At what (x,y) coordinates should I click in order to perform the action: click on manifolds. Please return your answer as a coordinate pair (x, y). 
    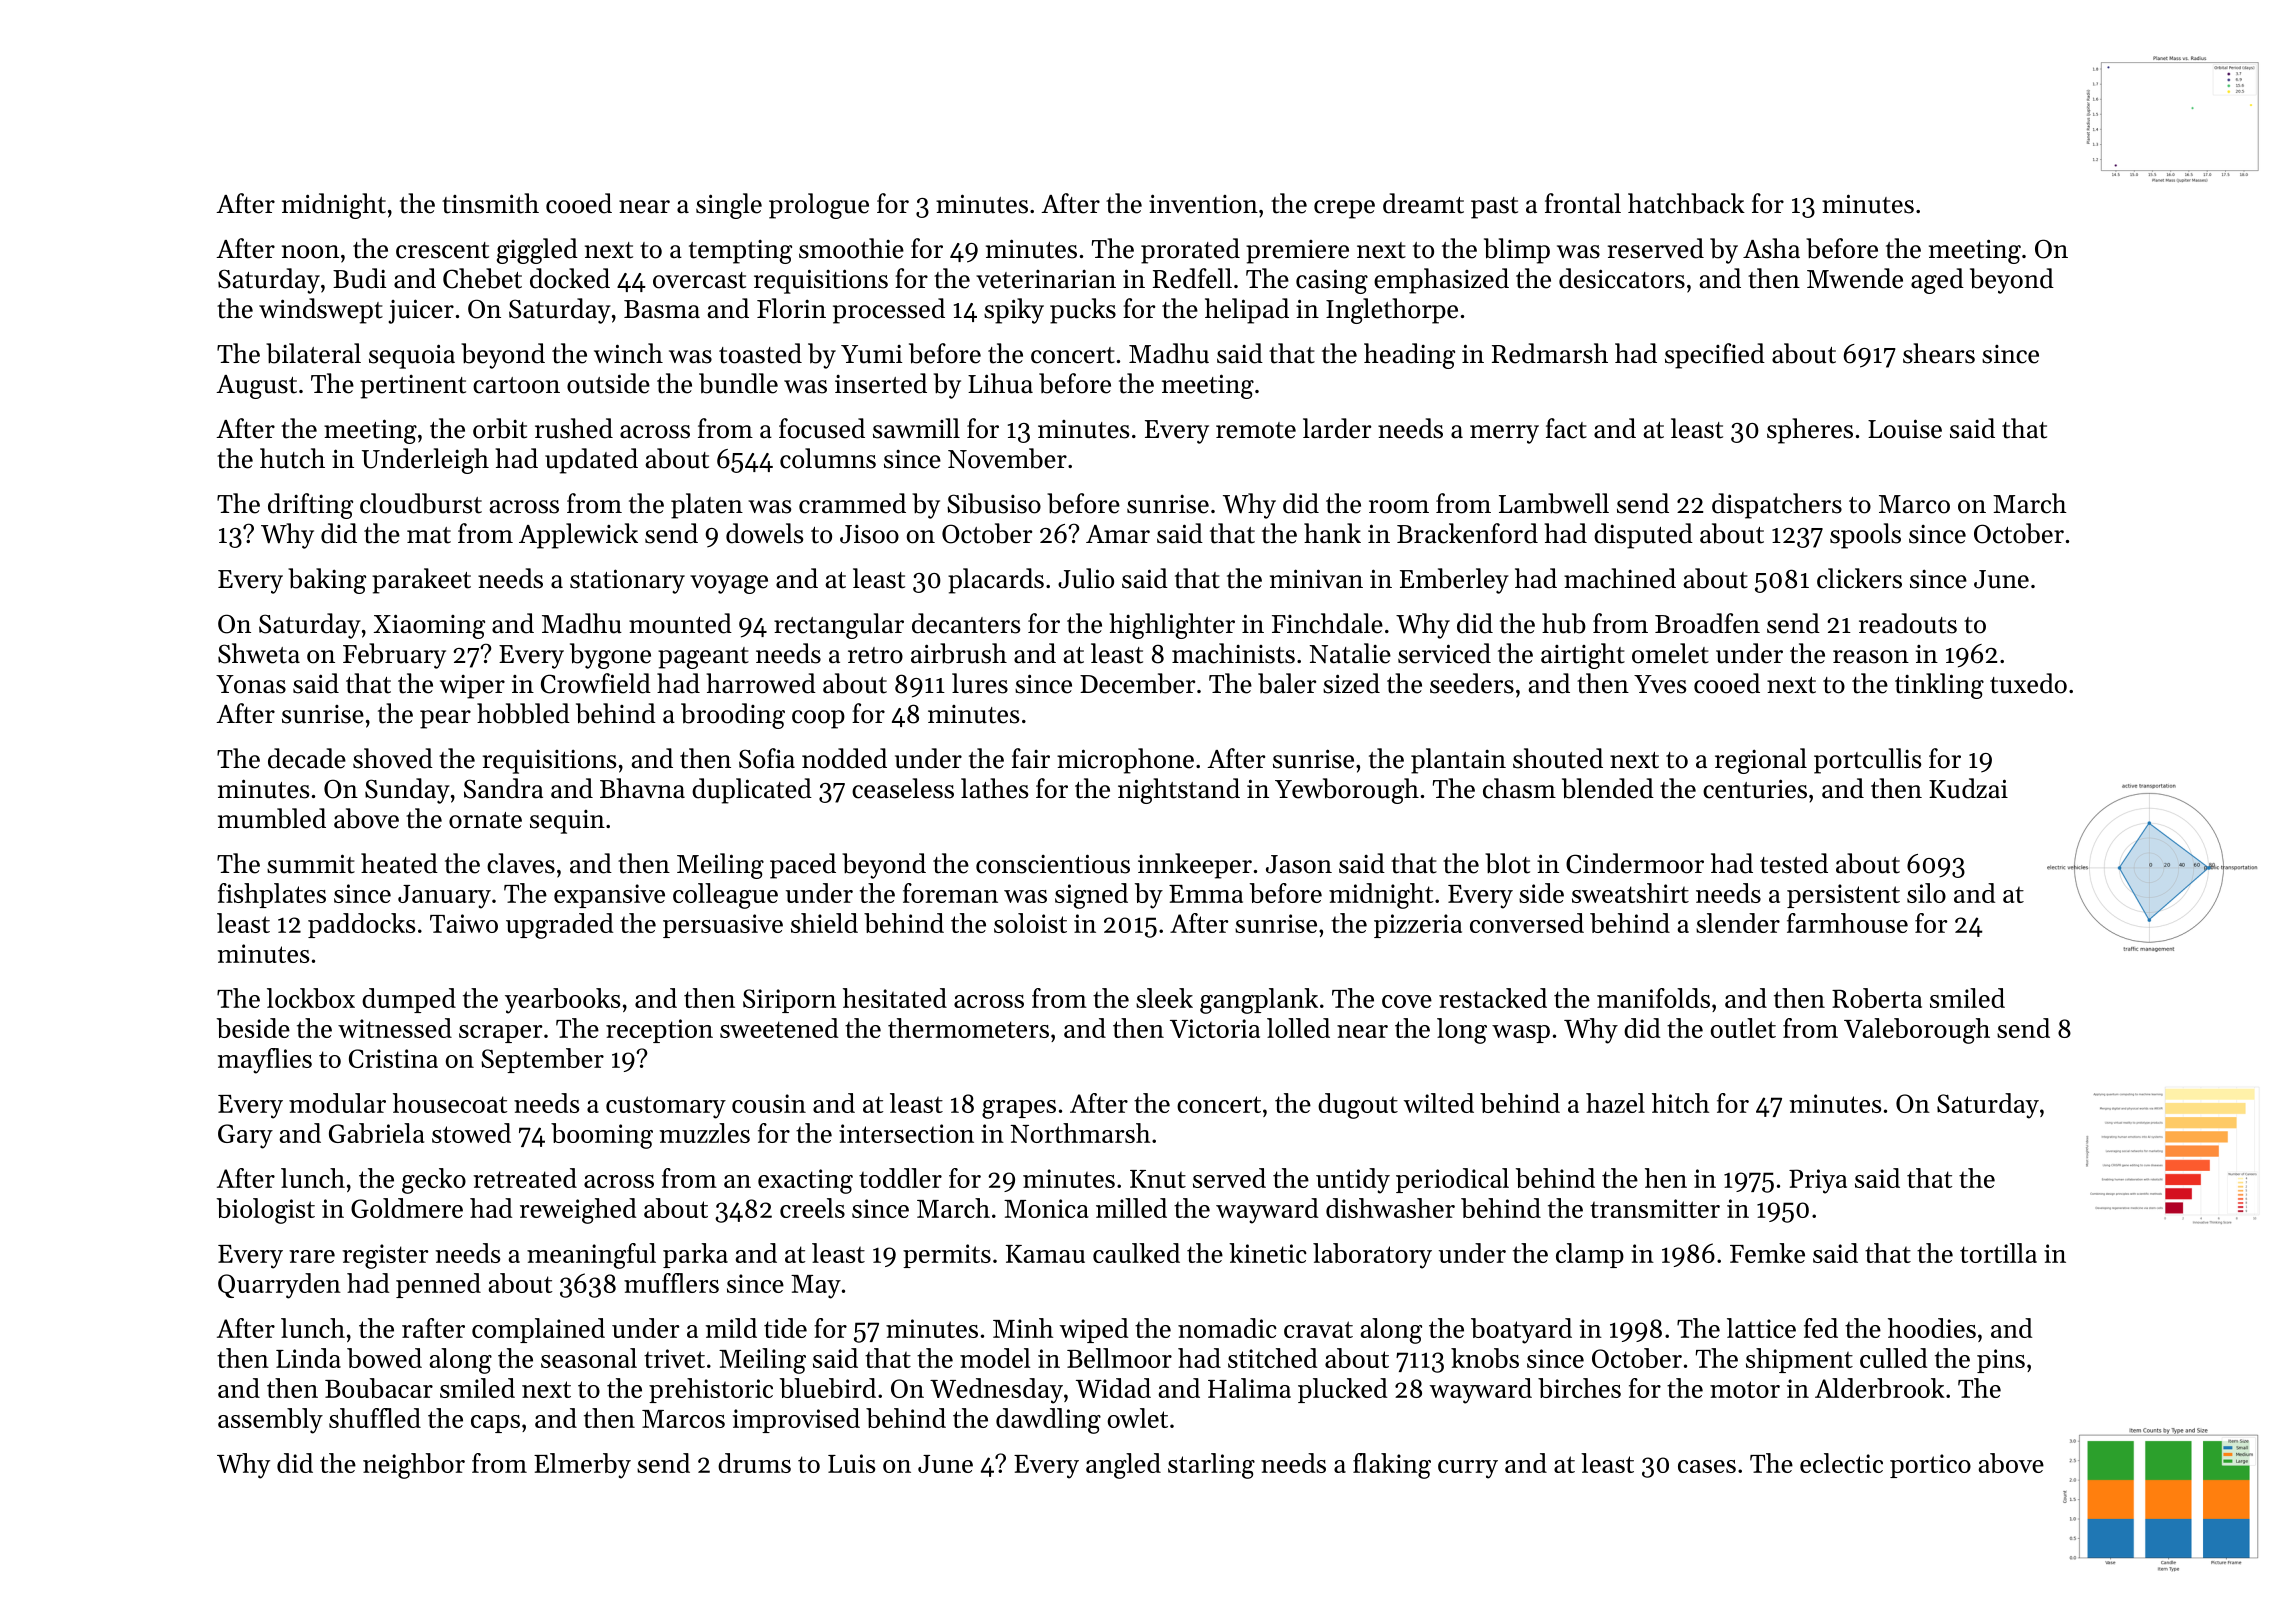
    Looking at the image, I should click on (1653, 998).
